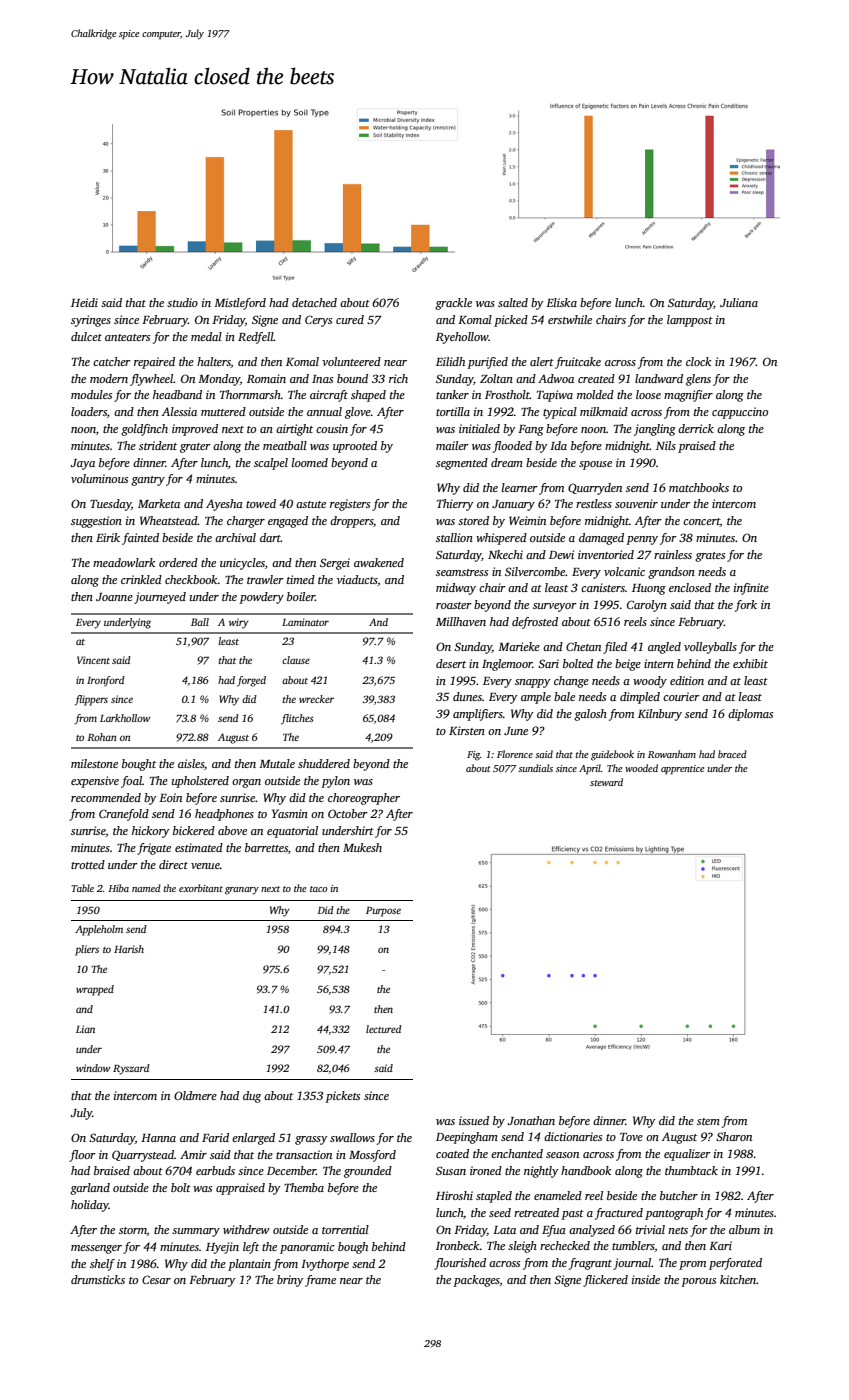  Describe the element at coordinates (624, 571) in the image. I see `volcanic` at that location.
